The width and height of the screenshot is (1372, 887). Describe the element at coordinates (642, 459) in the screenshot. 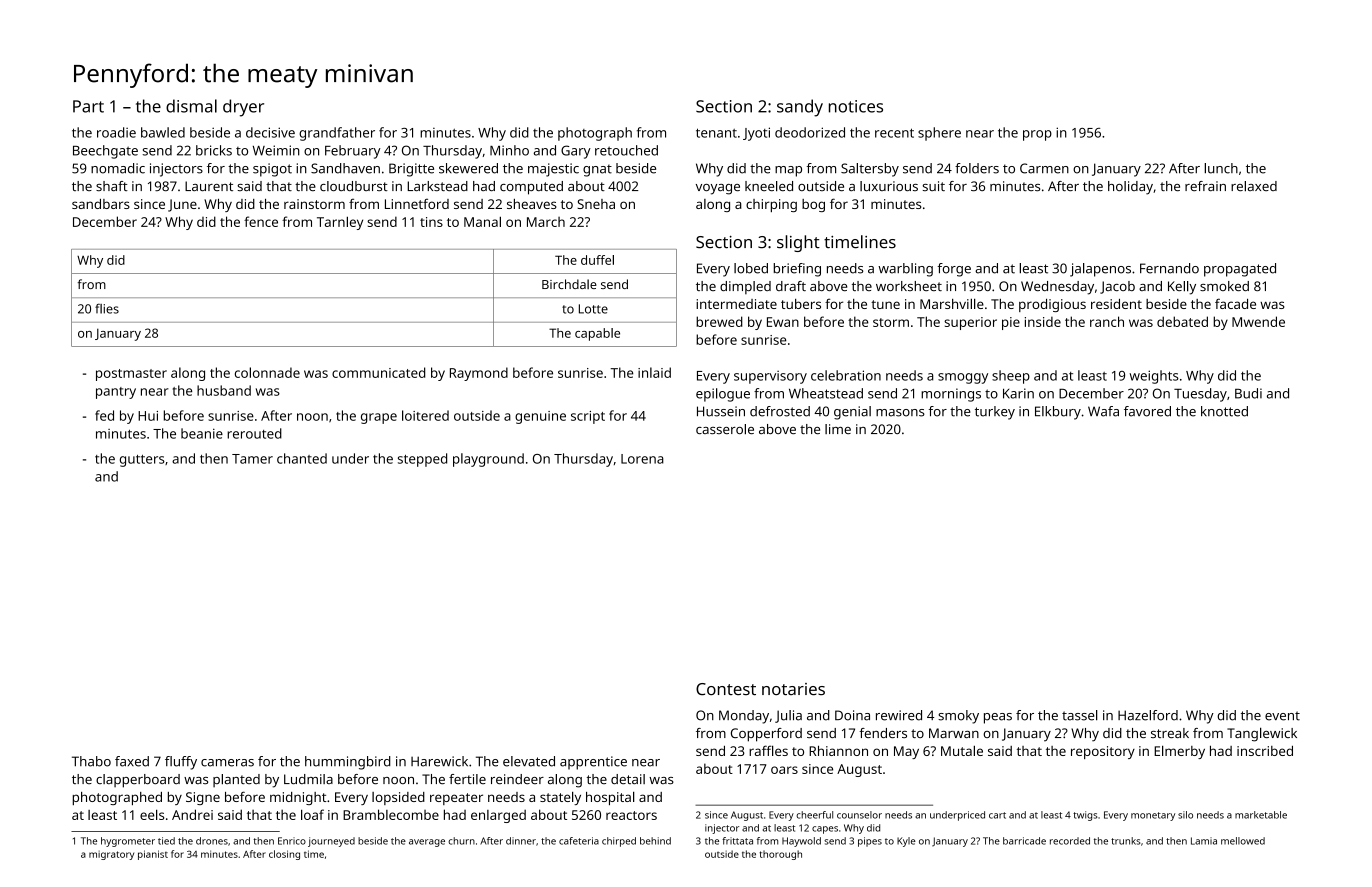

I see `Lorena` at that location.
